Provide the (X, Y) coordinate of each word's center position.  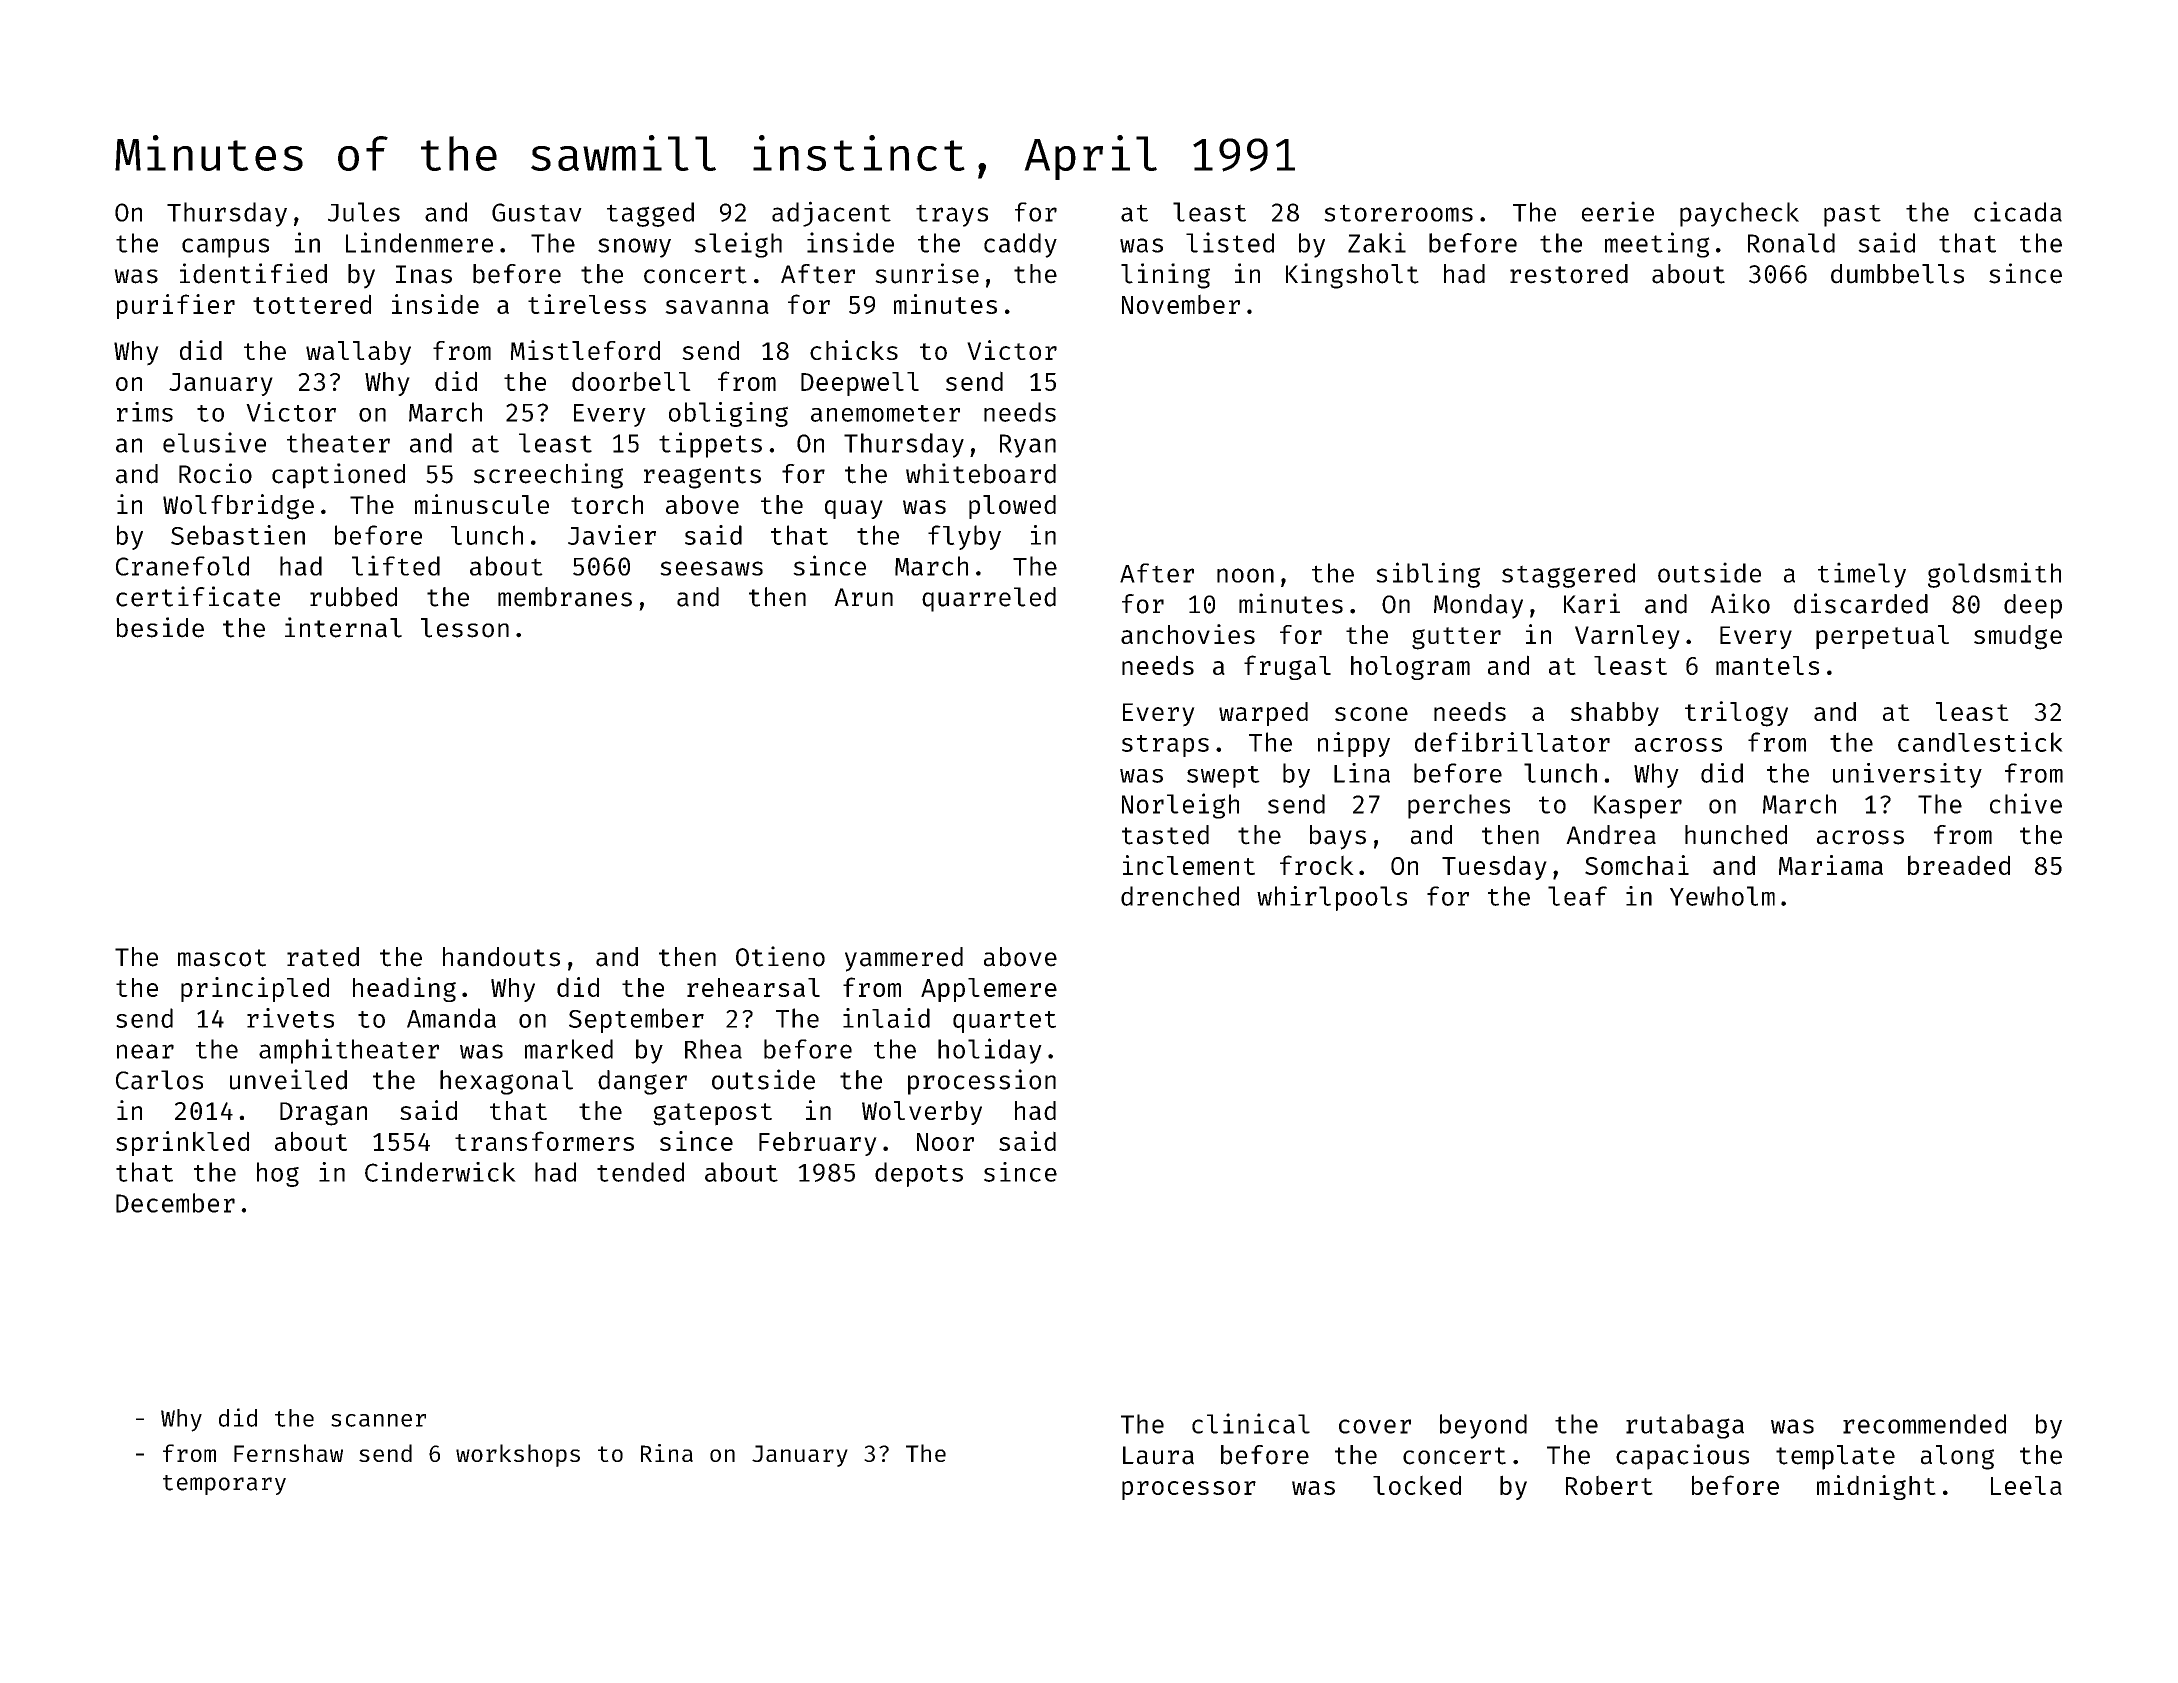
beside (160, 627)
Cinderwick (440, 1172)
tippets (710, 445)
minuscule (482, 504)
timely (1862, 575)
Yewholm (1722, 896)
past (1852, 215)
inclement (1189, 865)
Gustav (537, 212)
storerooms (1398, 213)
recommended (1924, 1424)
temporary (224, 1485)
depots (919, 1174)
